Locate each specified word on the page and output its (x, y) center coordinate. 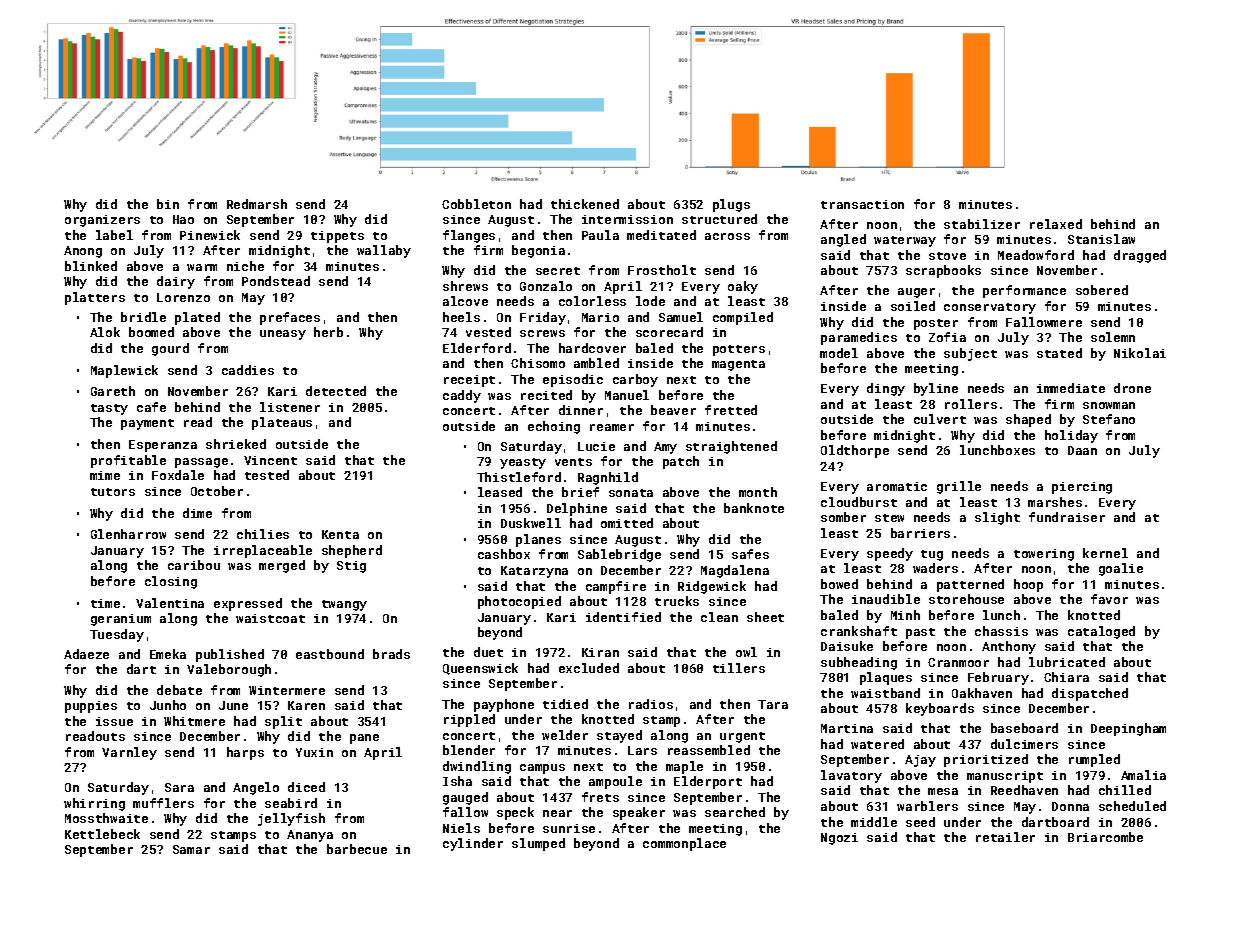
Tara (773, 704)
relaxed (1056, 224)
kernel (1105, 553)
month (758, 492)
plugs (731, 205)
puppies (91, 707)
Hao (183, 219)
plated (197, 318)
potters (739, 350)
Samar (191, 849)
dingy (886, 389)
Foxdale (178, 475)
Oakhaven (982, 693)
